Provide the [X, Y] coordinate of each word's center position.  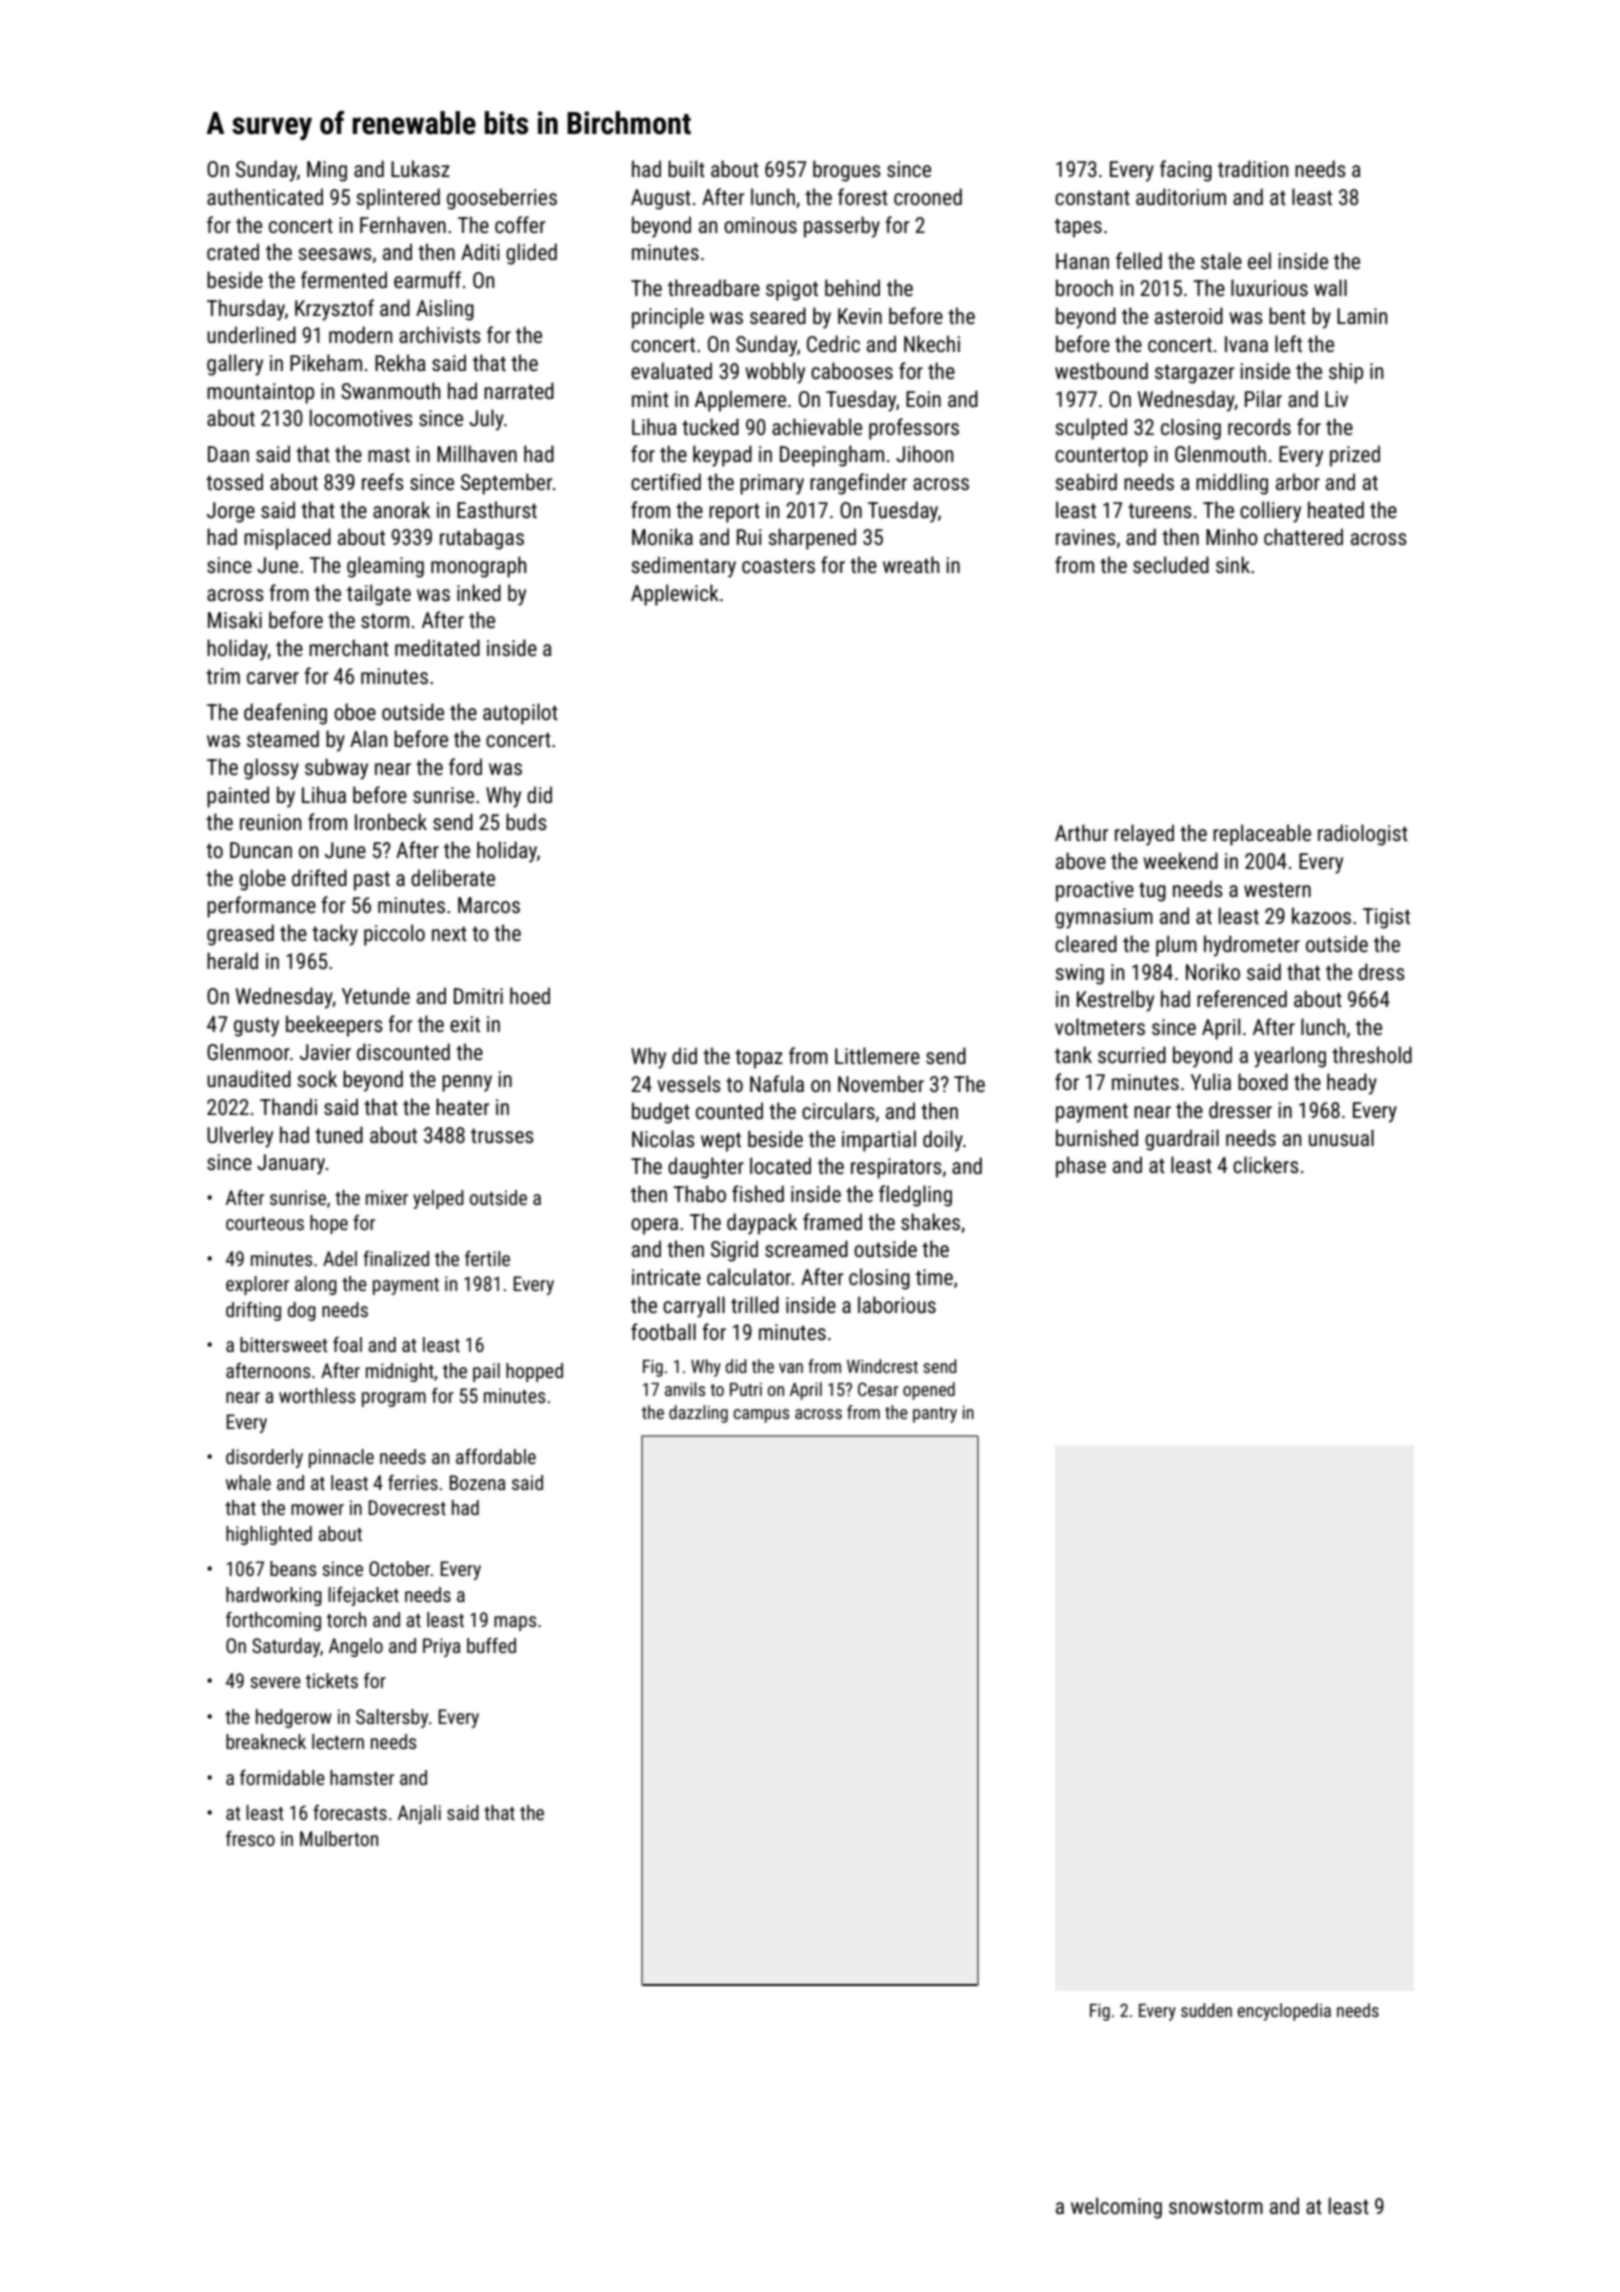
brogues [847, 171]
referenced [1242, 999]
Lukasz [420, 169]
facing [1186, 171]
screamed [806, 1249]
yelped [438, 1199]
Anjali [419, 1814]
